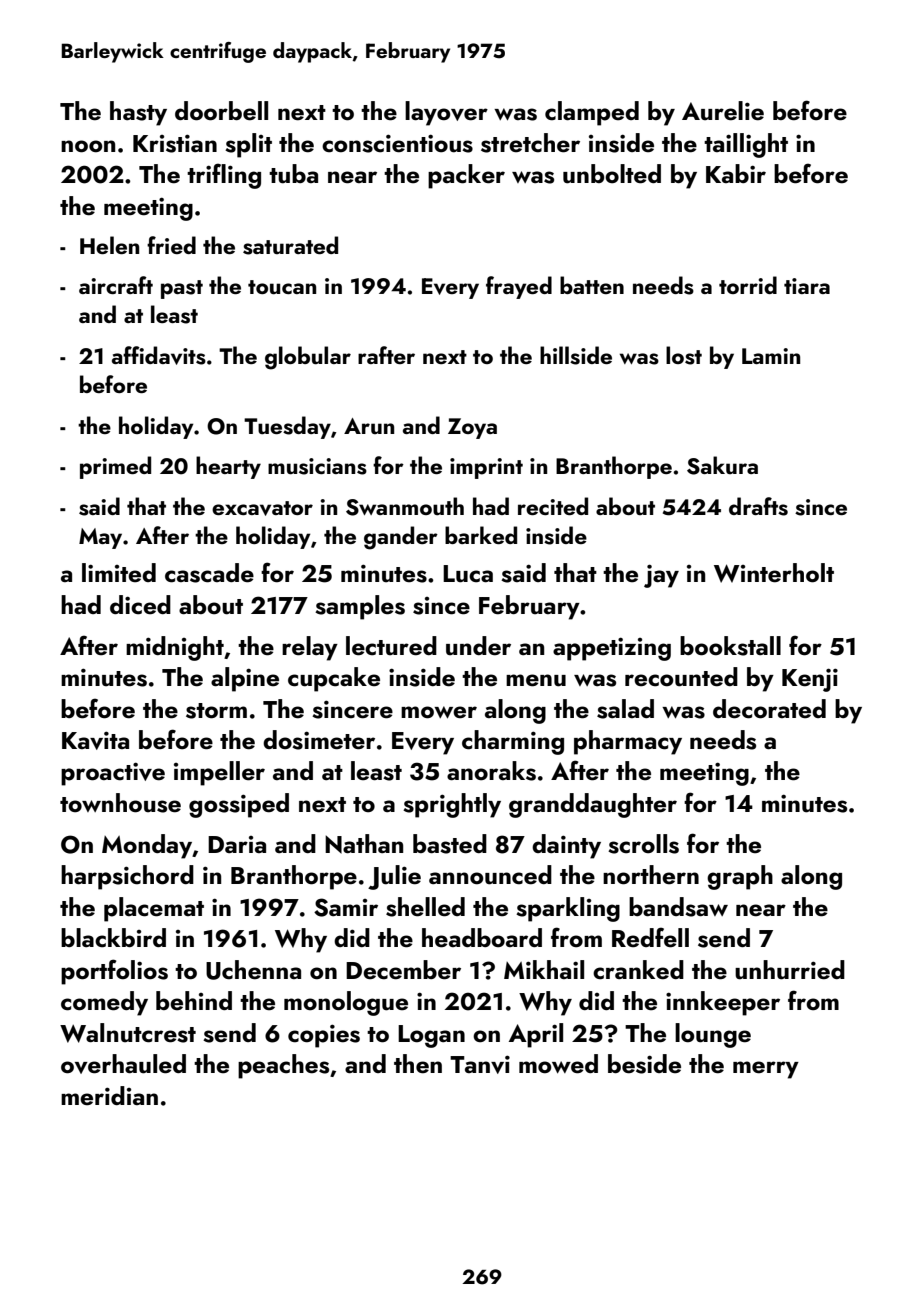 This screenshot has height=1311, width=924. I want to click on layover, so click(446, 113).
